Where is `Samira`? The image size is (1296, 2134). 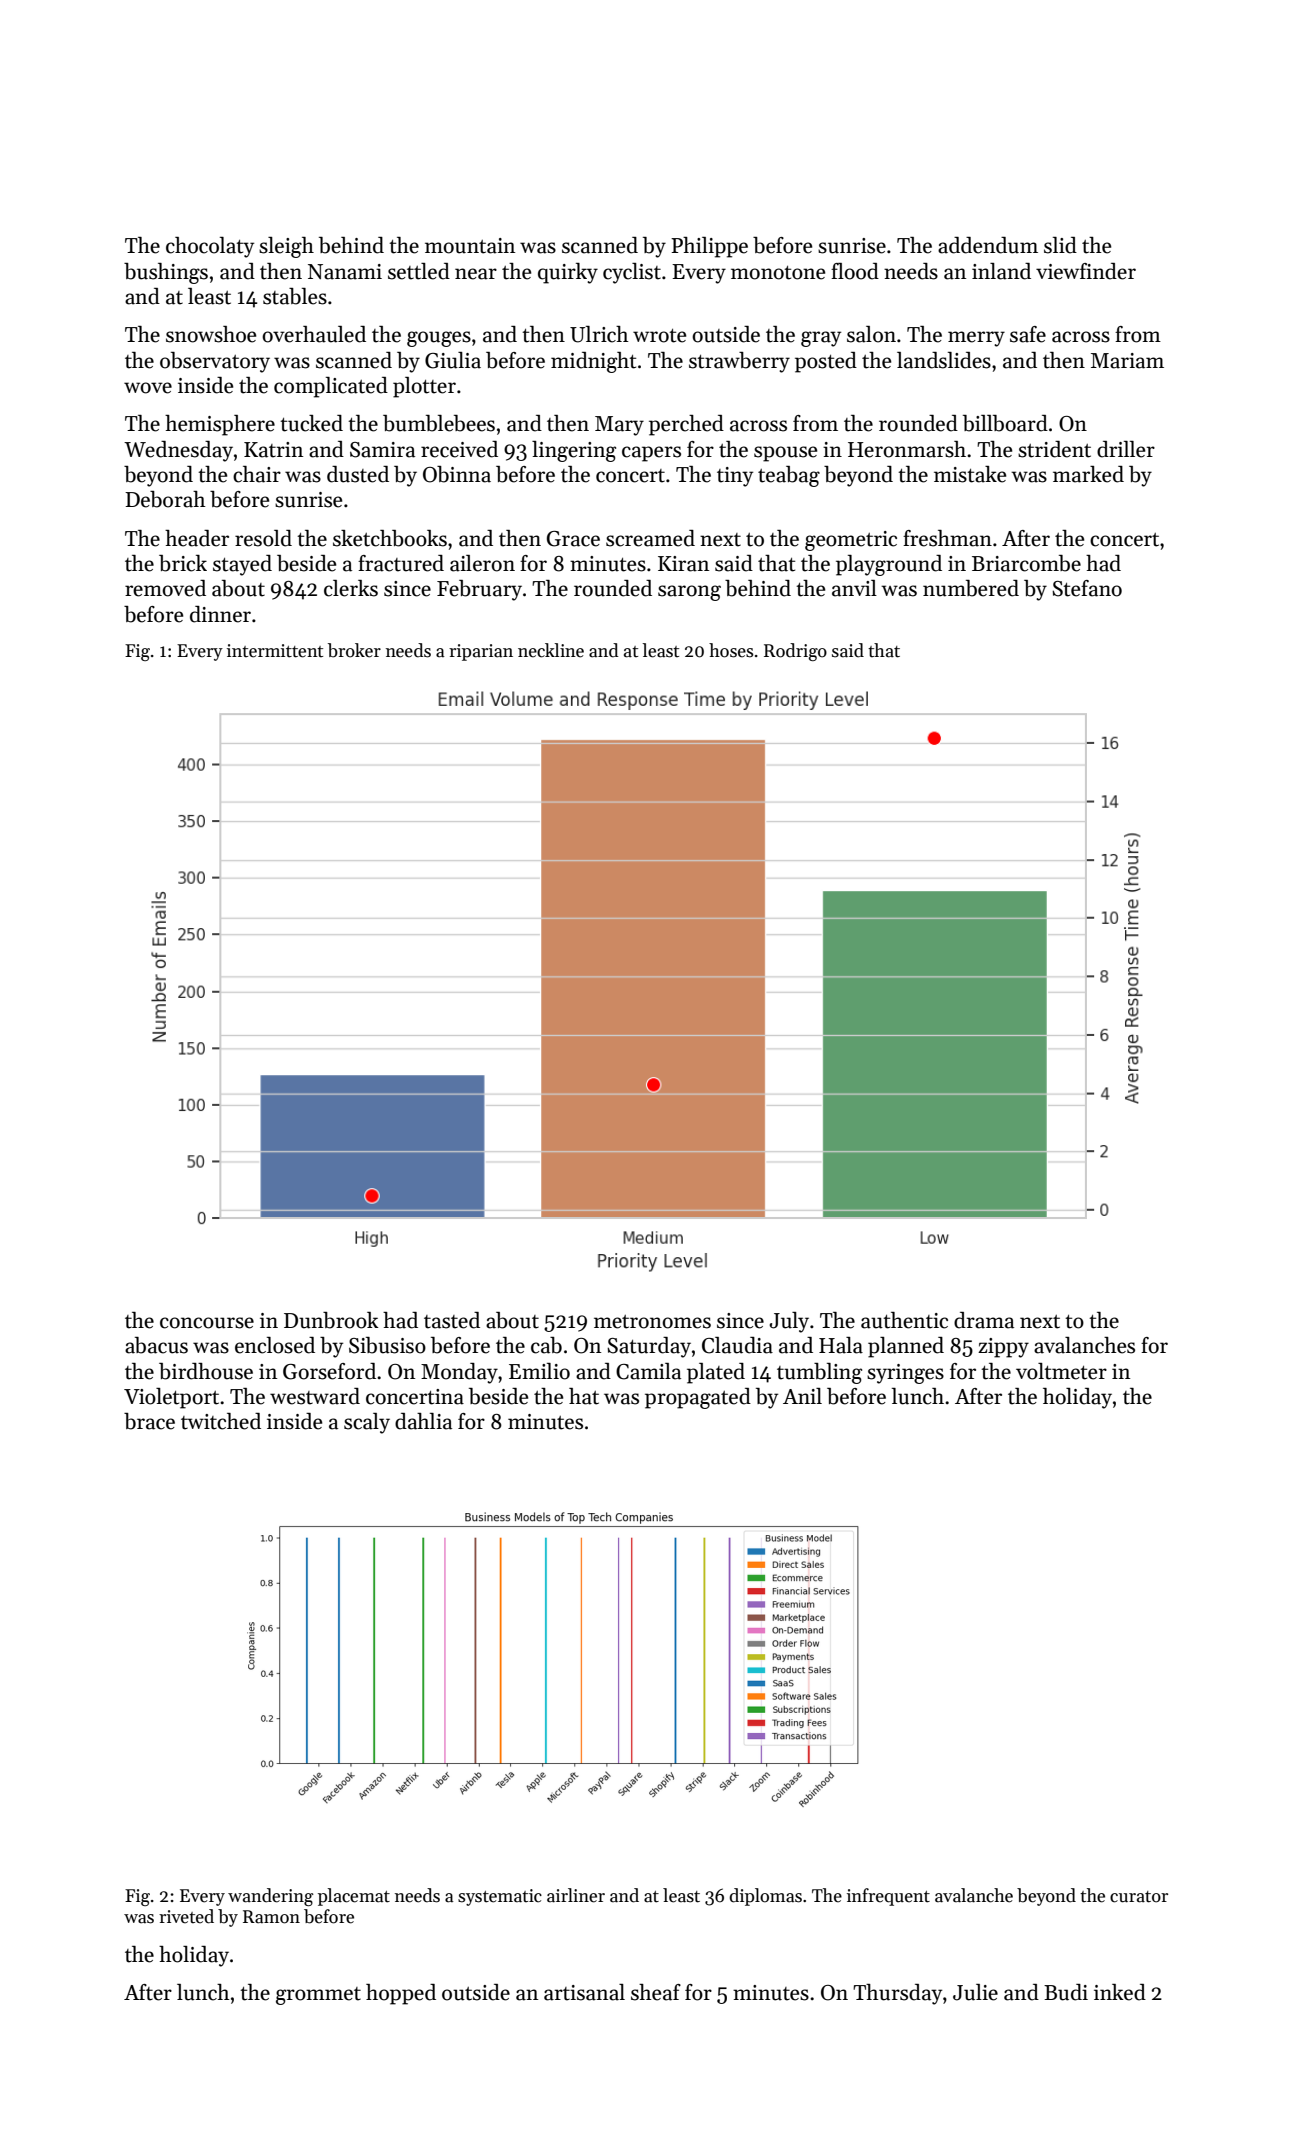 Samira is located at coordinates (382, 450).
